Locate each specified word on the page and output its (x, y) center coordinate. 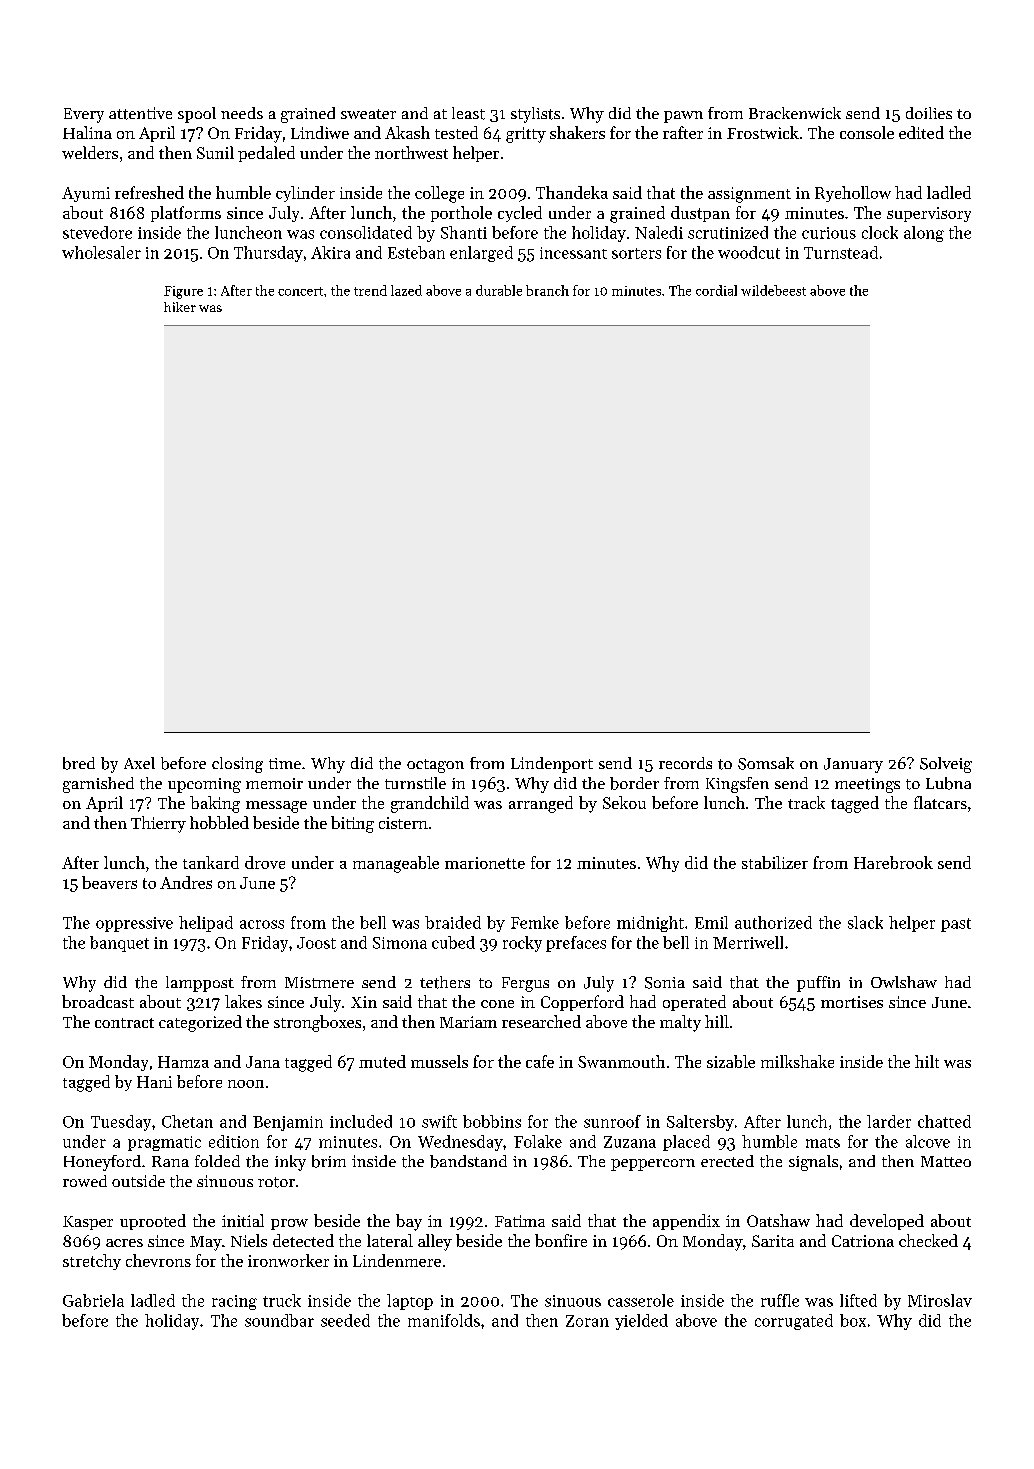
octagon (435, 766)
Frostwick (763, 132)
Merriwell (748, 942)
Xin (364, 1002)
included (361, 1121)
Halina (87, 132)
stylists (535, 115)
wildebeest (773, 290)
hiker (180, 307)
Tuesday (121, 1123)
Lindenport (552, 765)
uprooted (153, 1222)
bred (79, 763)
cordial (716, 290)
